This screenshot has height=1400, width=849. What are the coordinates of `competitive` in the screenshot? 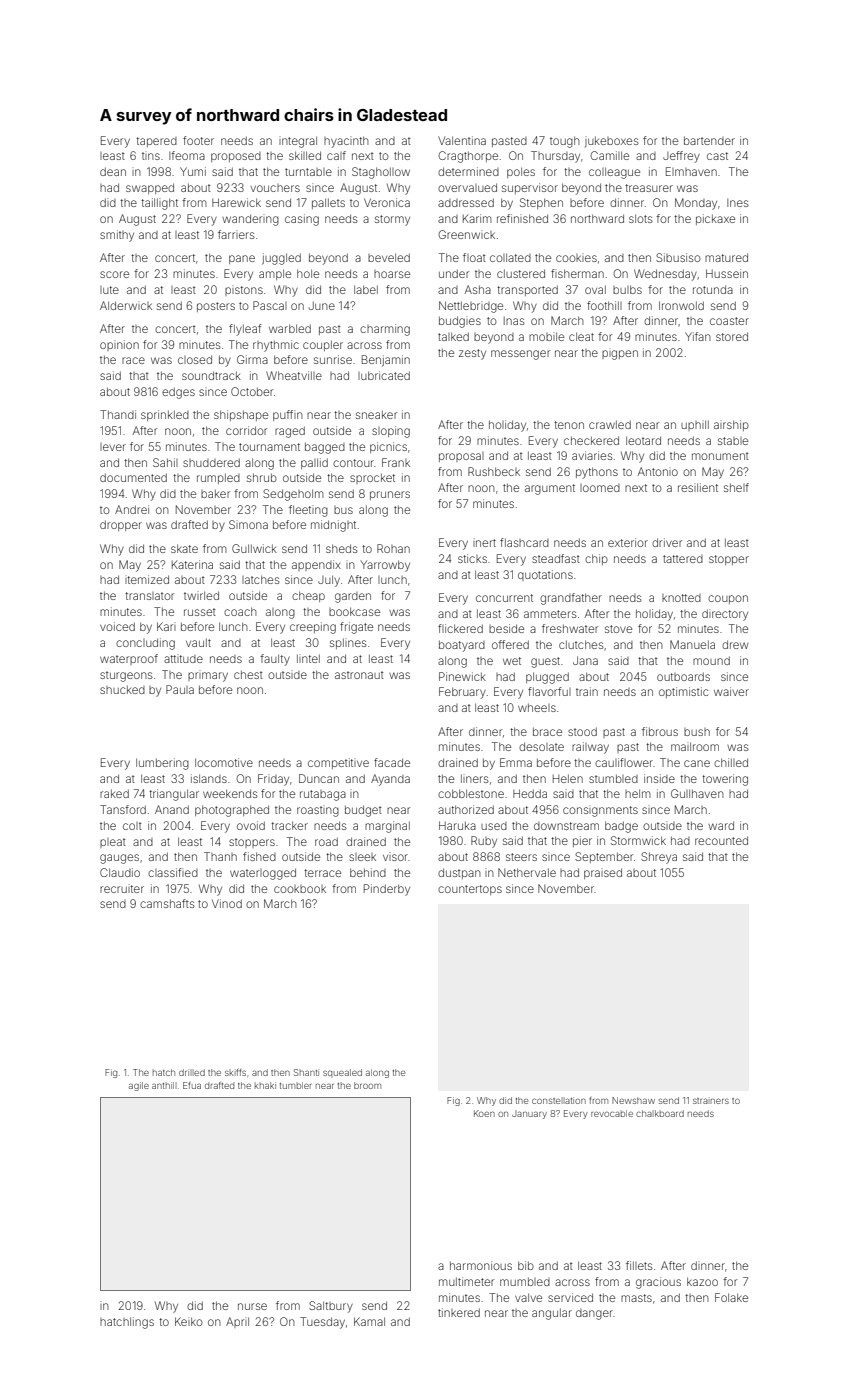 It's located at (338, 763).
